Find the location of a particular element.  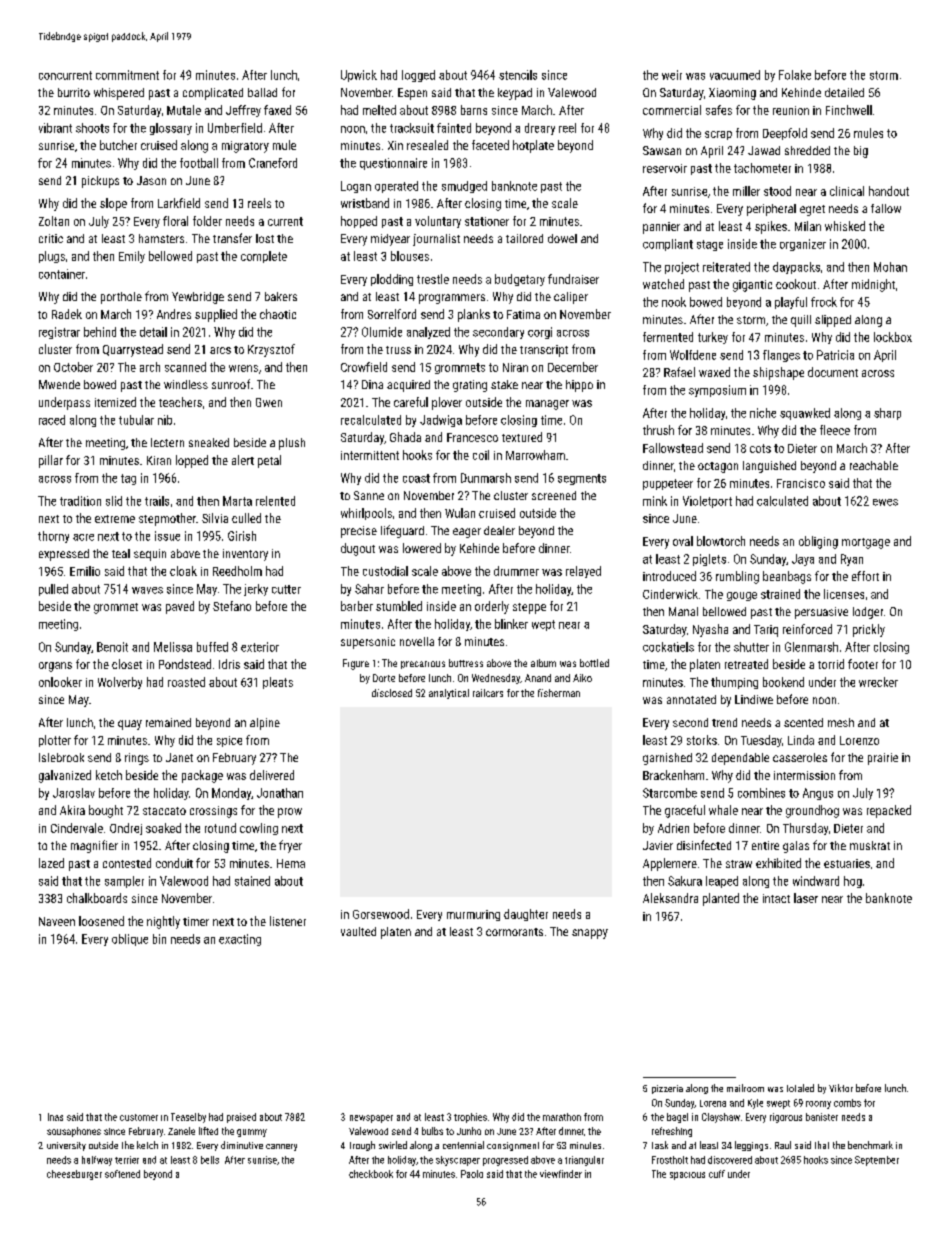

Marrowham is located at coordinates (535, 455).
